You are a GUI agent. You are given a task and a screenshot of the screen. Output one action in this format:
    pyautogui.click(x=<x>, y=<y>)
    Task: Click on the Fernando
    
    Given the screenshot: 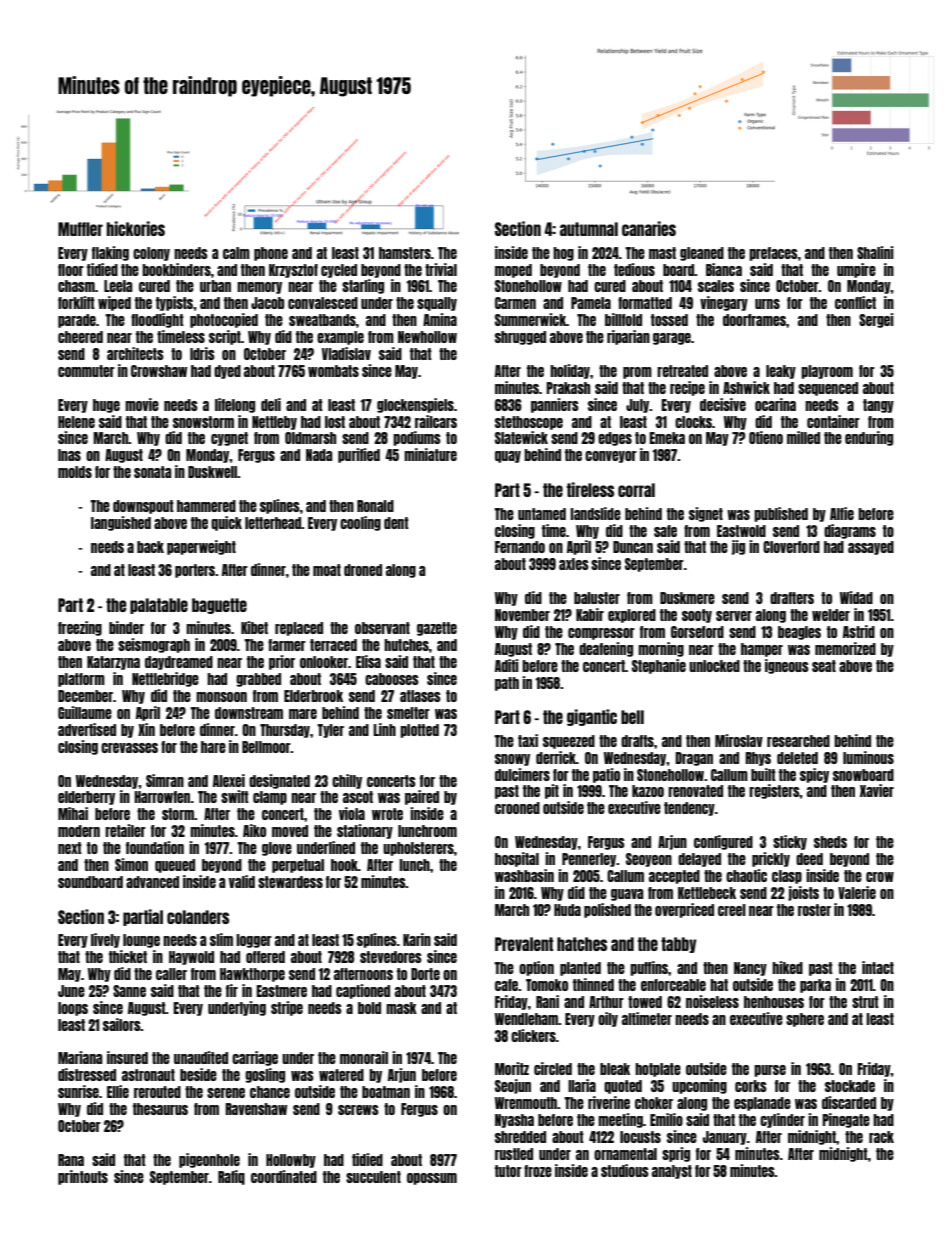 What is the action you would take?
    pyautogui.click(x=520, y=547)
